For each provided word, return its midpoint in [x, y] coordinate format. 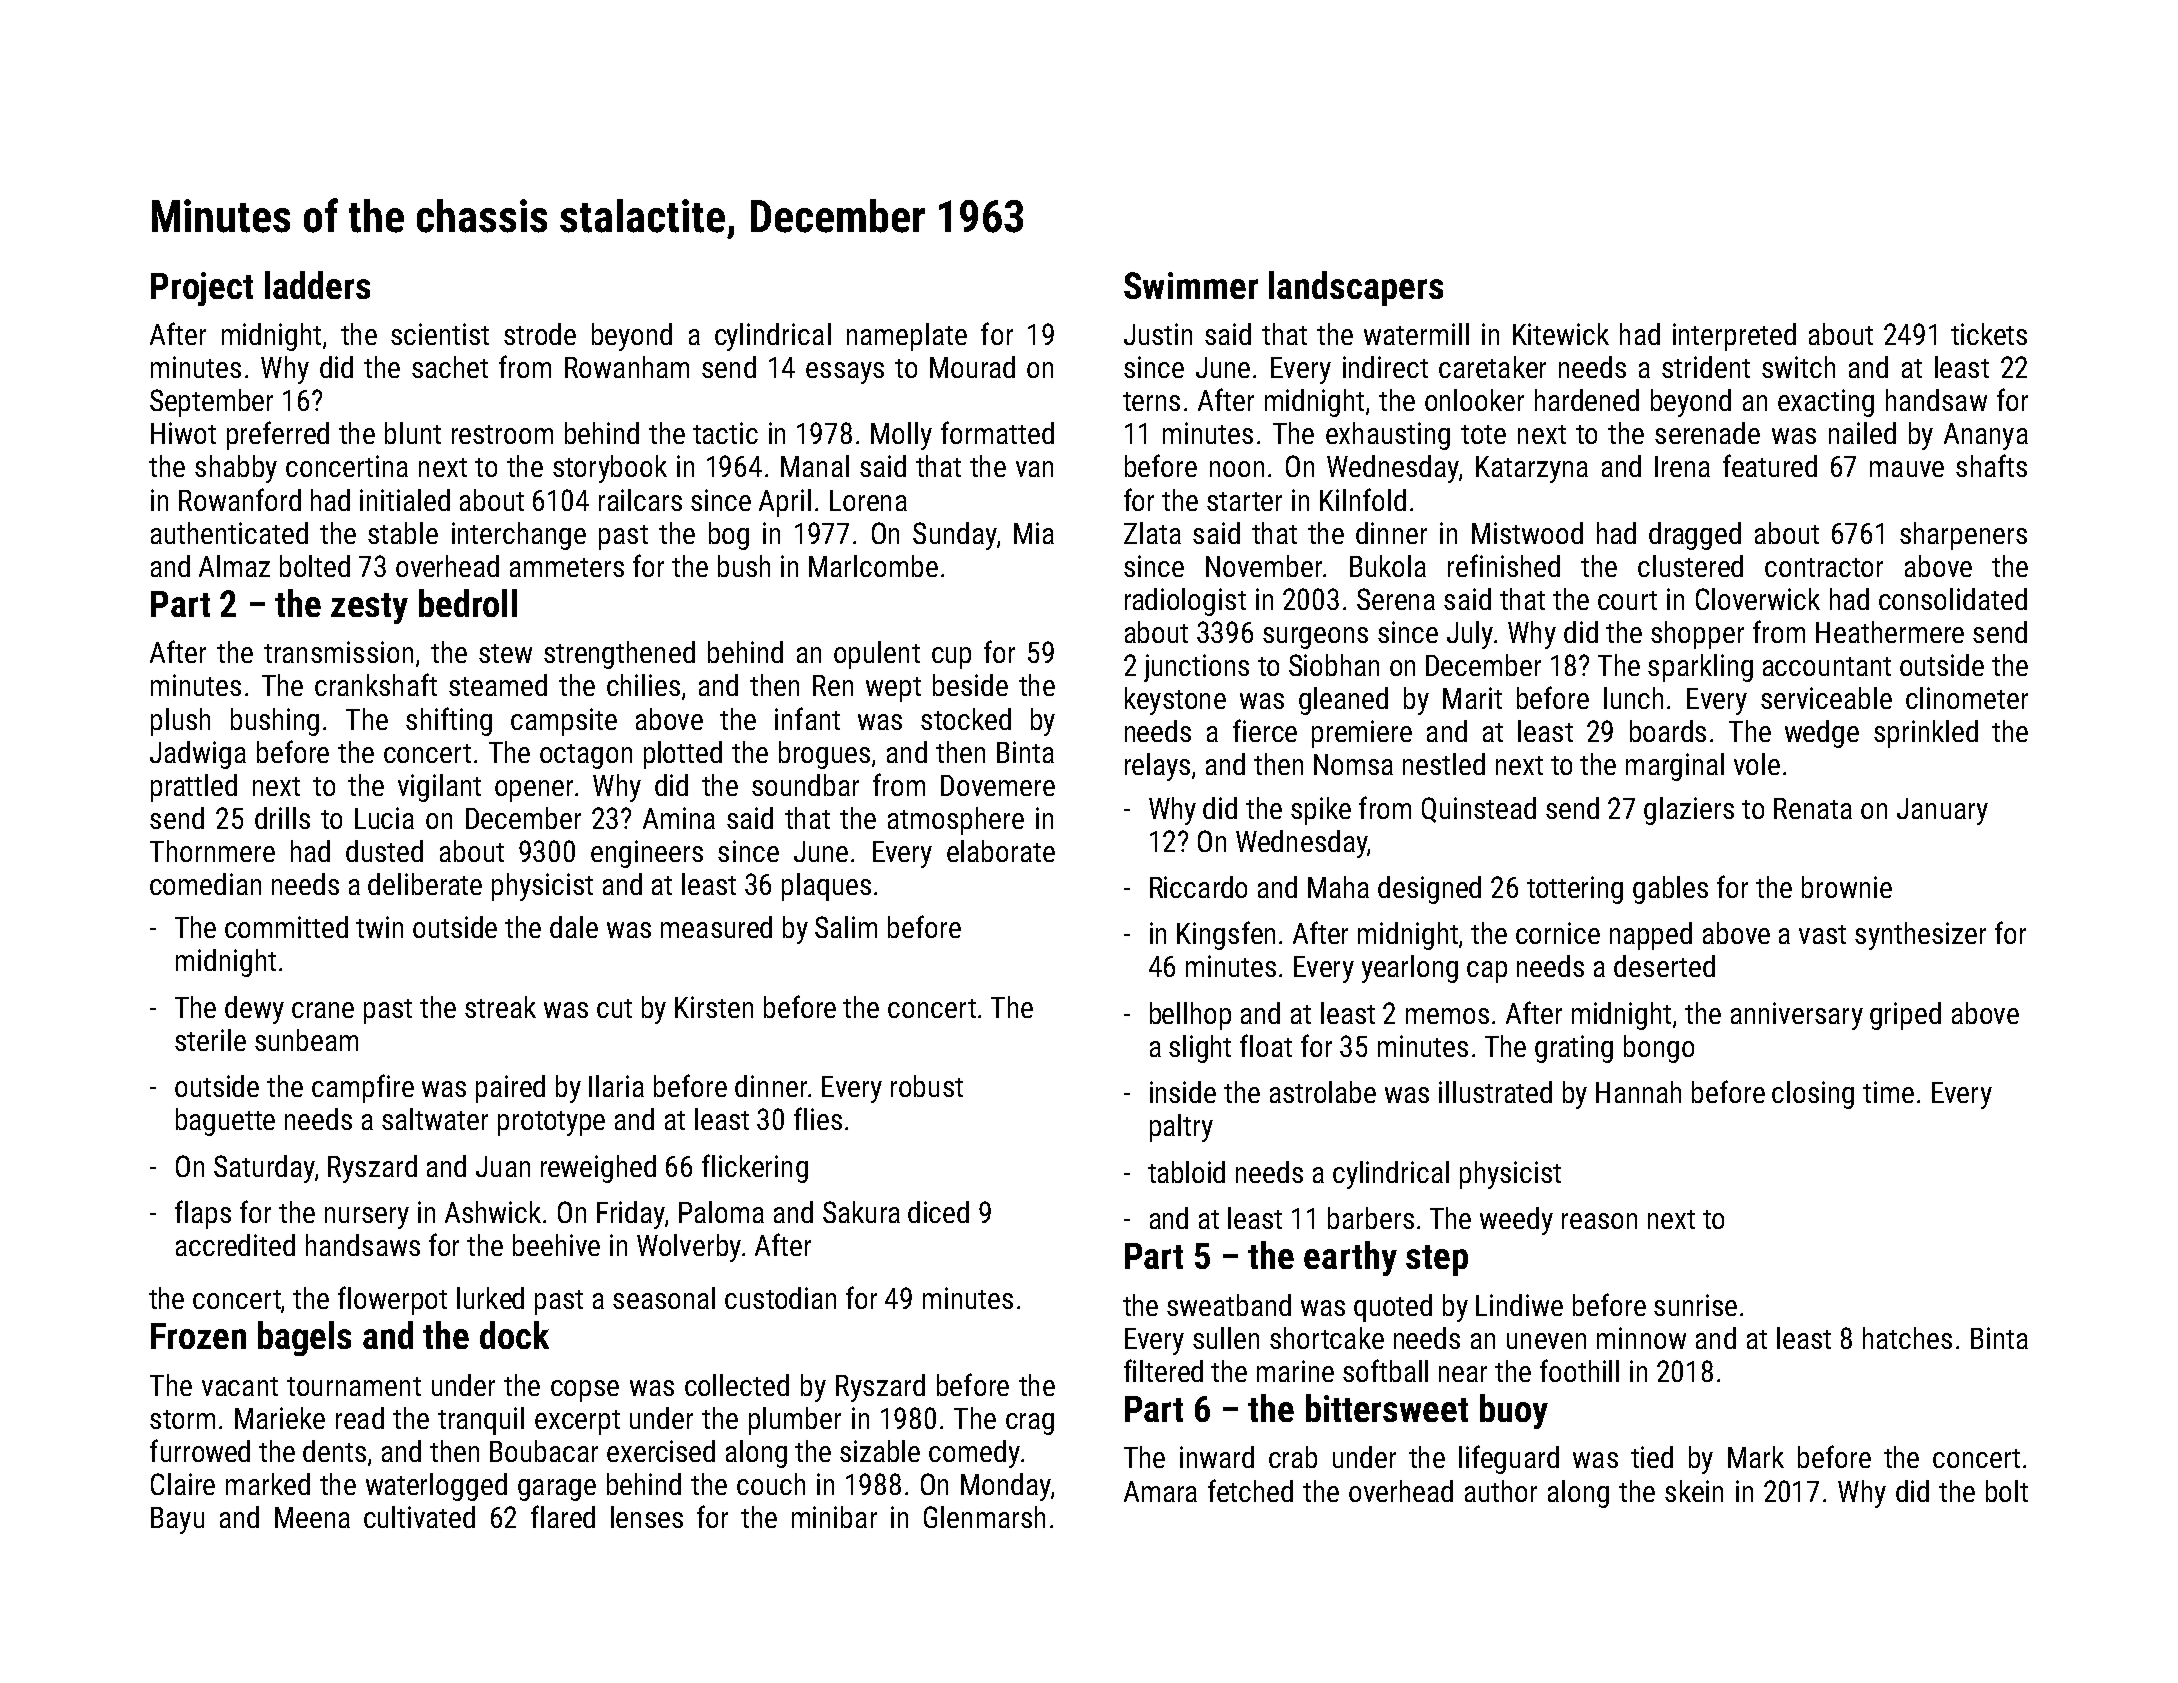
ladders [317, 285]
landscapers [1356, 288]
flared [563, 1516]
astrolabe [1323, 1092]
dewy [254, 1010]
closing [1813, 1095]
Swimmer [1191, 285]
